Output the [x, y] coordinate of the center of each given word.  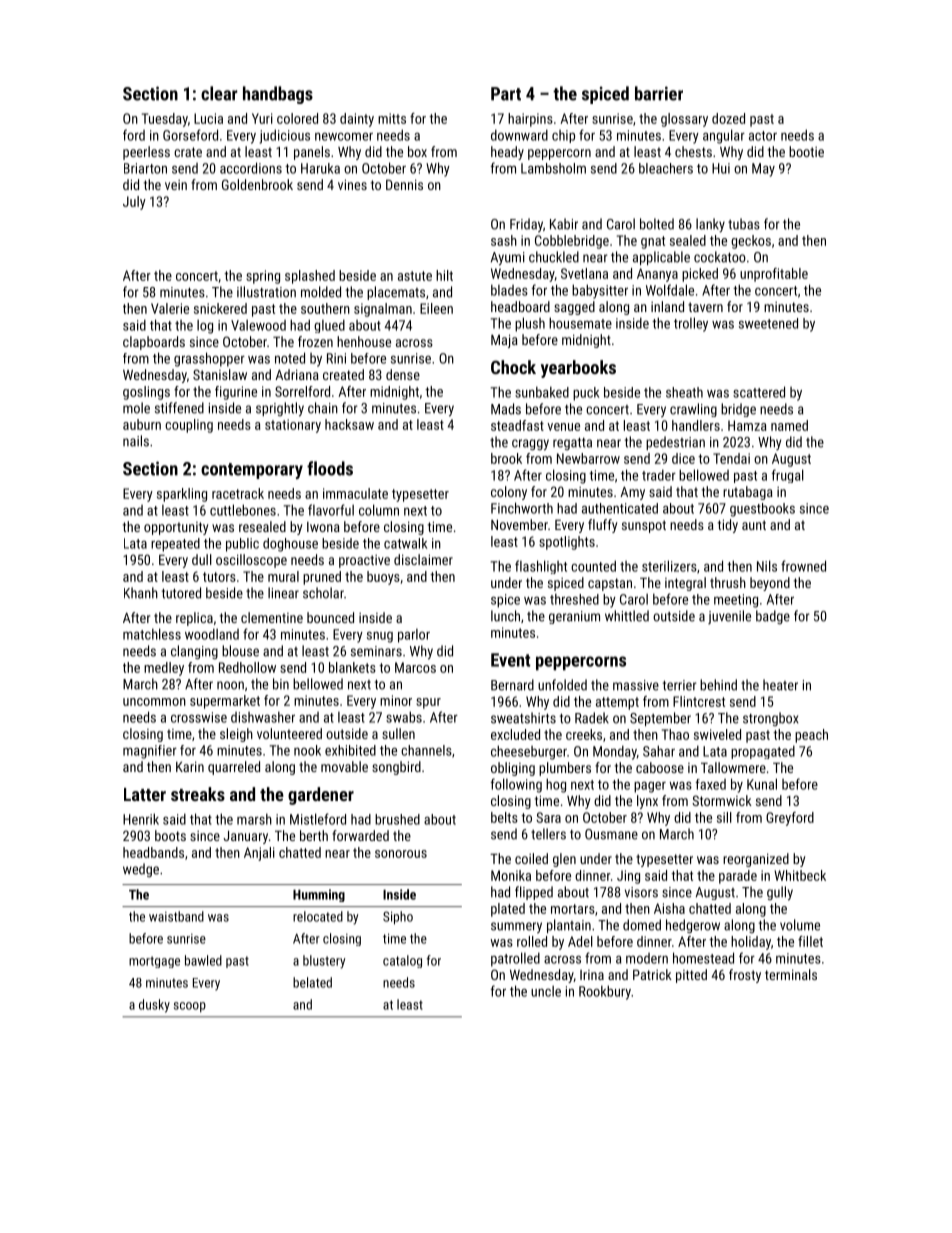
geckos [751, 242]
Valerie [170, 308]
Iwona [323, 527]
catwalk [405, 543]
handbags [278, 95]
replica [194, 619]
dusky [154, 1006]
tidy [728, 526]
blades [509, 290]
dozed [728, 118]
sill [724, 817]
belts [504, 817]
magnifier [150, 752]
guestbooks [762, 510]
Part [506, 94]
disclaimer [423, 559]
